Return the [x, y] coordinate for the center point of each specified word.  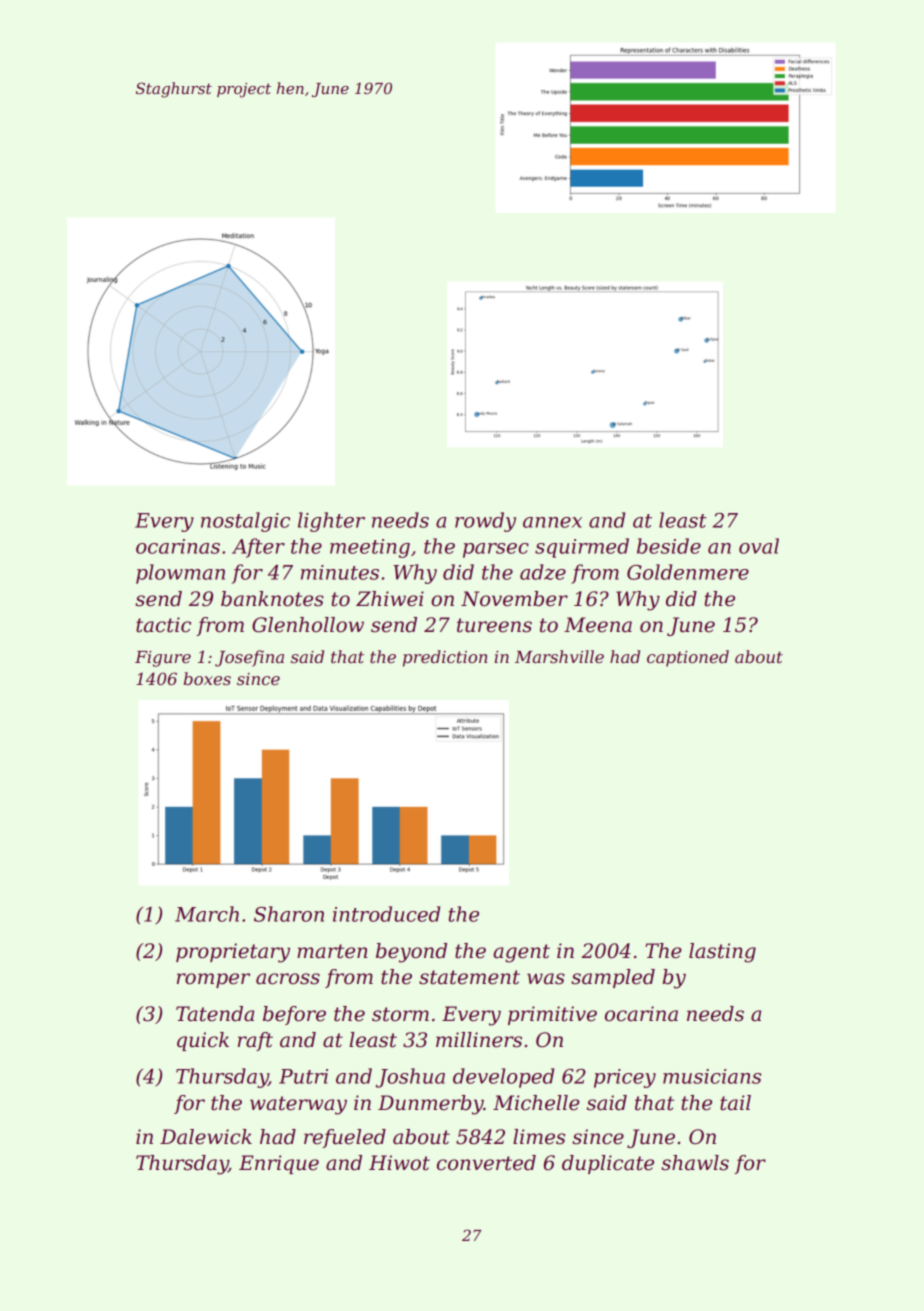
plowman [180, 574]
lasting [722, 953]
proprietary [233, 953]
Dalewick [206, 1137]
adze [543, 572]
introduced [386, 914]
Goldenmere [688, 572]
